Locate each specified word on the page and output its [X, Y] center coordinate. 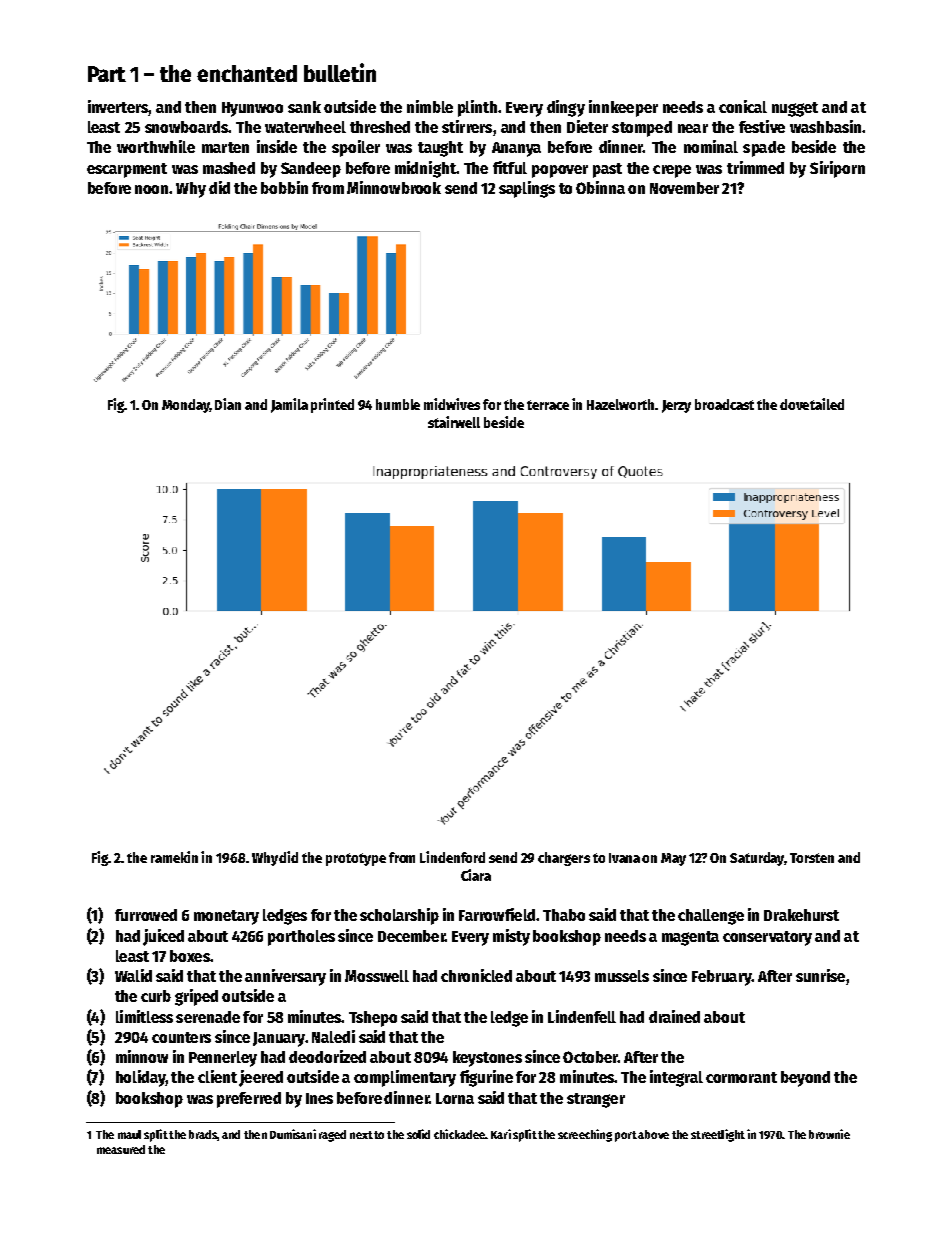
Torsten [812, 858]
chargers [564, 859]
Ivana [624, 858]
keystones [487, 1059]
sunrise [820, 975]
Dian [228, 404]
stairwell [454, 422]
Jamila [289, 405]
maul [129, 1134]
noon [152, 189]
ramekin [174, 857]
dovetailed [812, 404]
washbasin [825, 126]
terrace [548, 405]
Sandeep [311, 170]
